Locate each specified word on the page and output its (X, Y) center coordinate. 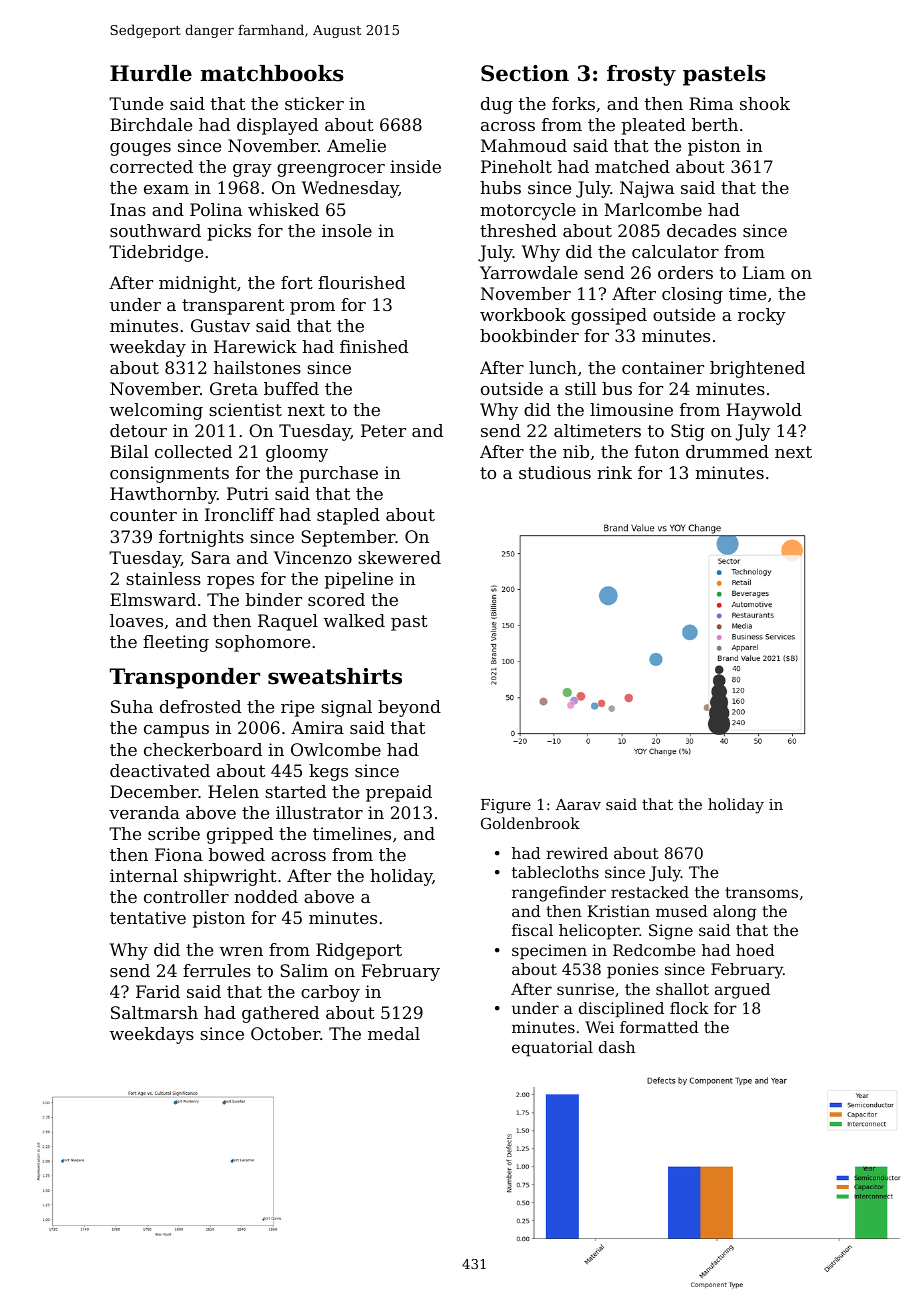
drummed (727, 451)
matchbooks (272, 73)
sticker (314, 103)
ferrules (217, 970)
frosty (641, 75)
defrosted (200, 706)
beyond (409, 708)
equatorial (552, 1049)
